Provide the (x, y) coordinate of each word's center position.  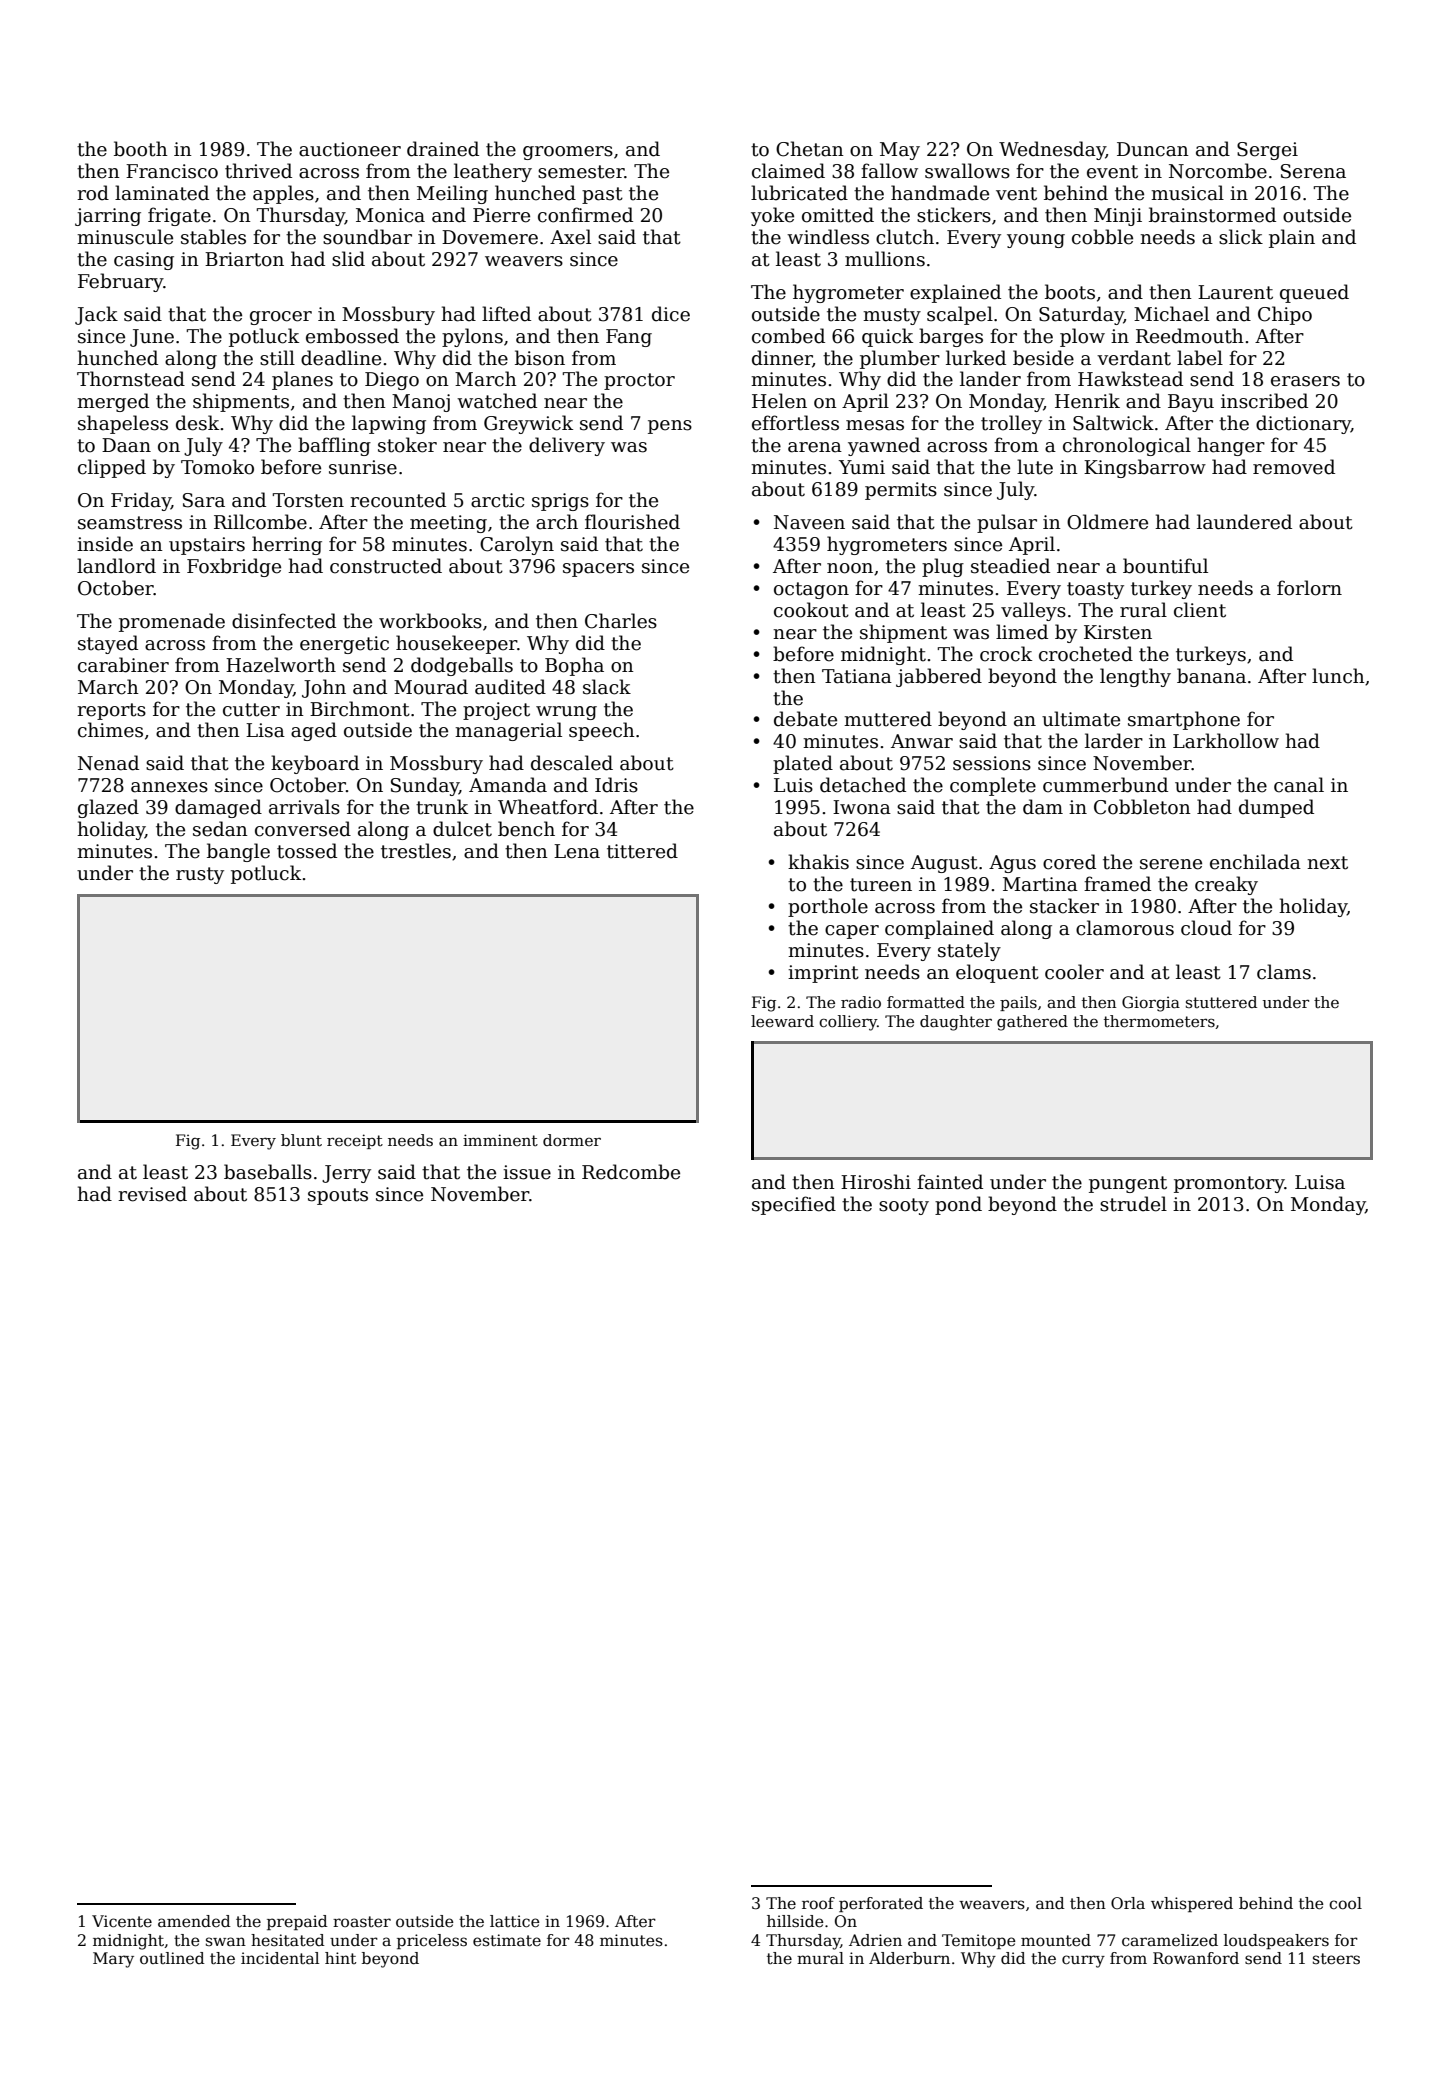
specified (794, 1205)
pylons (472, 337)
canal (1299, 785)
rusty (200, 875)
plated (803, 764)
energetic (344, 645)
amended (194, 1921)
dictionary (1303, 424)
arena (815, 447)
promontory (1229, 1184)
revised (152, 1194)
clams (1284, 972)
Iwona (862, 807)
